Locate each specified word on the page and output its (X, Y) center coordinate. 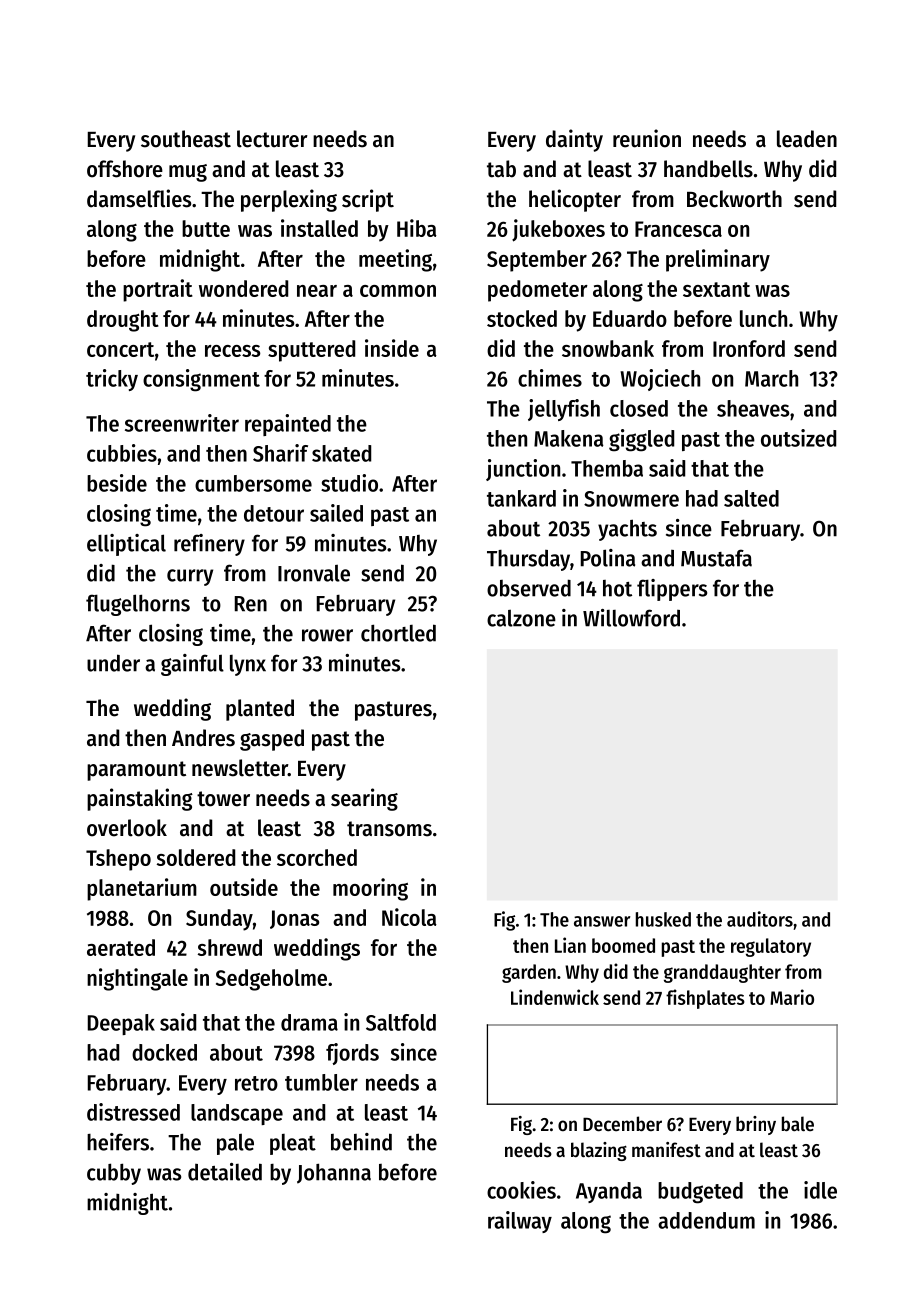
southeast (186, 139)
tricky (112, 380)
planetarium (142, 889)
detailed (225, 1172)
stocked (522, 318)
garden (529, 973)
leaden (807, 139)
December (622, 1124)
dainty (574, 140)
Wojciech (660, 380)
